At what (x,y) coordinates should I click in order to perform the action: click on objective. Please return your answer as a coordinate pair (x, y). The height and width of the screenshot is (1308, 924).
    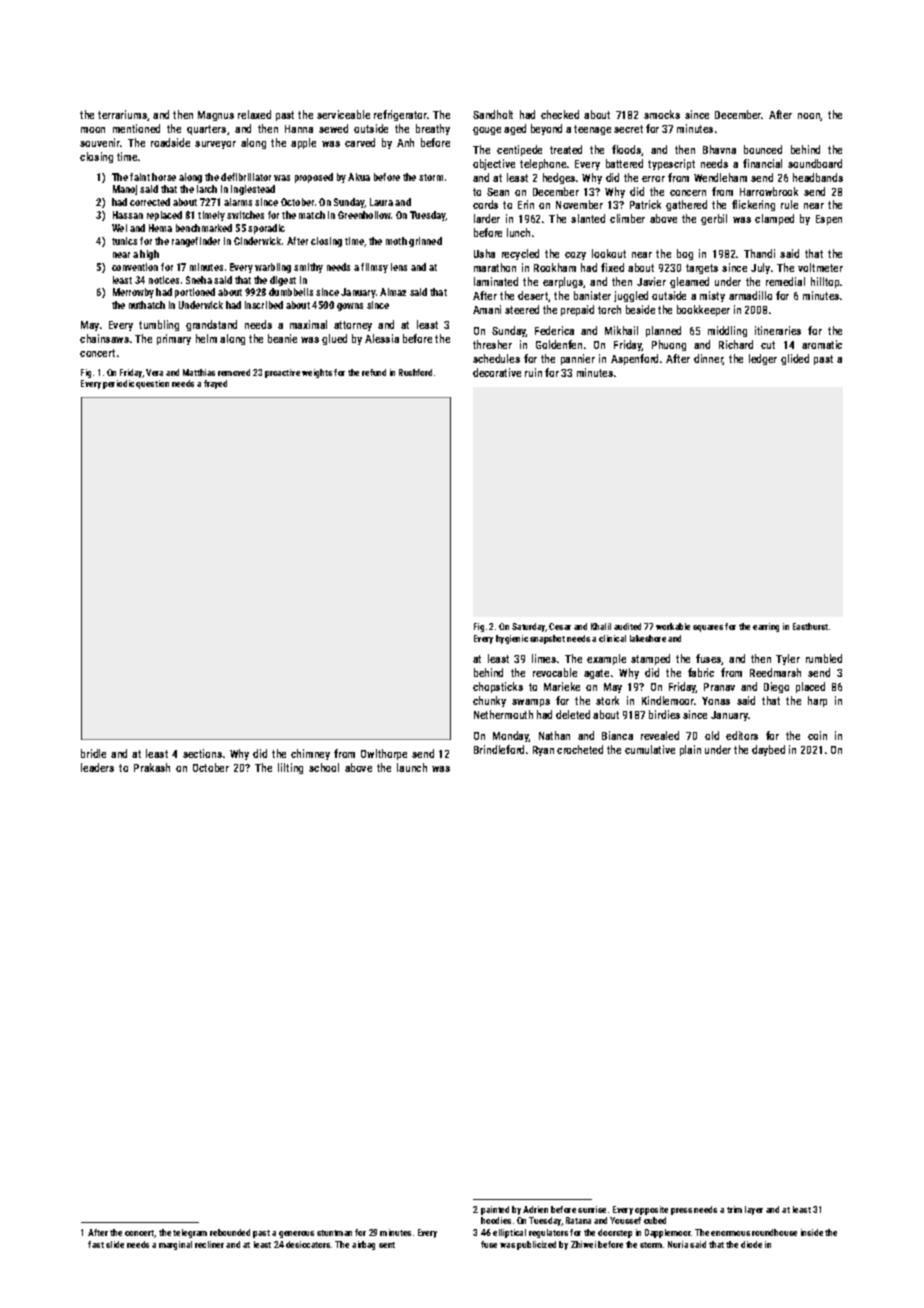
    Looking at the image, I should click on (494, 164).
